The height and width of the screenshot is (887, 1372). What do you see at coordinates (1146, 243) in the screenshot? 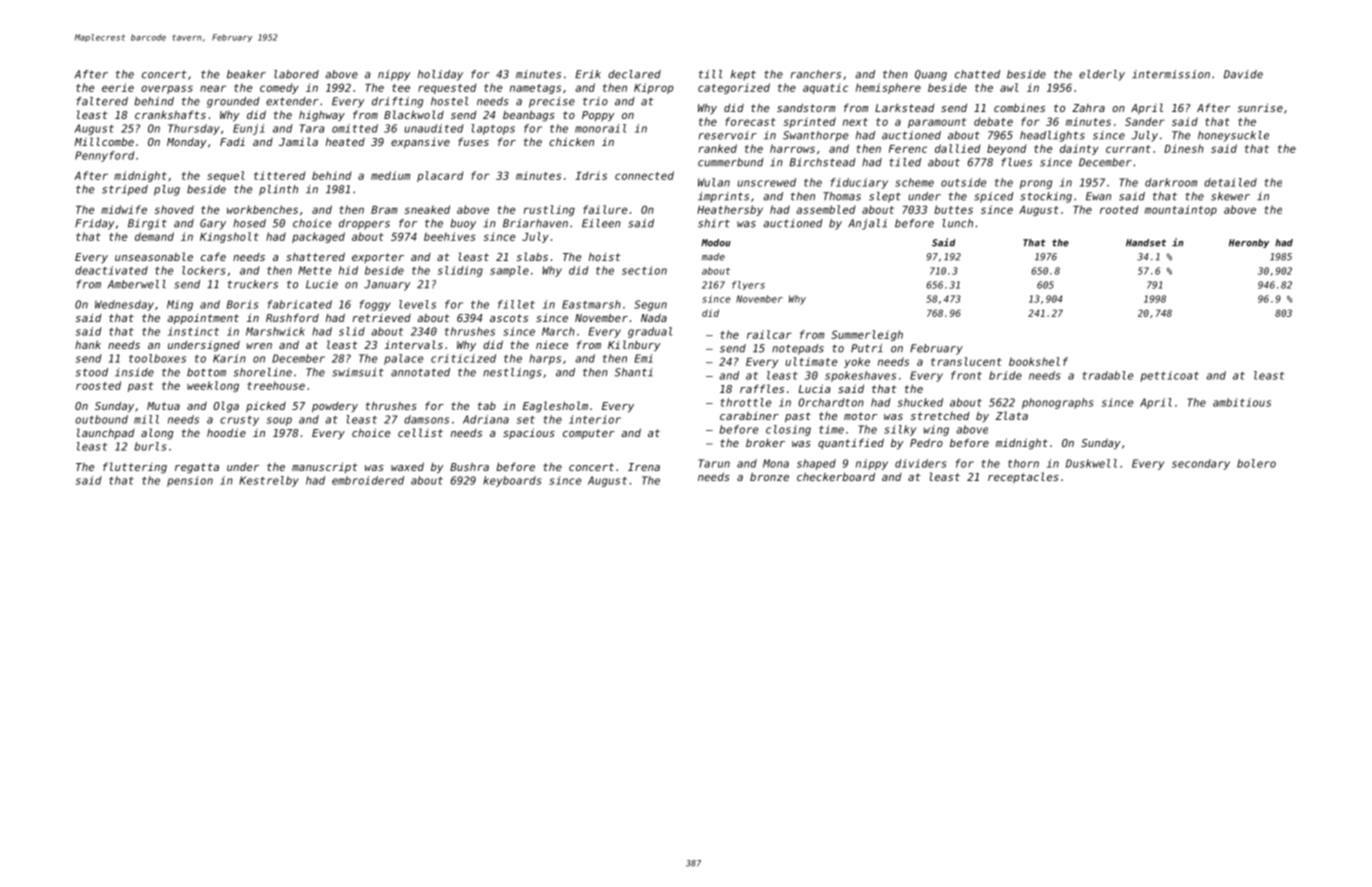
I see `Handset` at bounding box center [1146, 243].
